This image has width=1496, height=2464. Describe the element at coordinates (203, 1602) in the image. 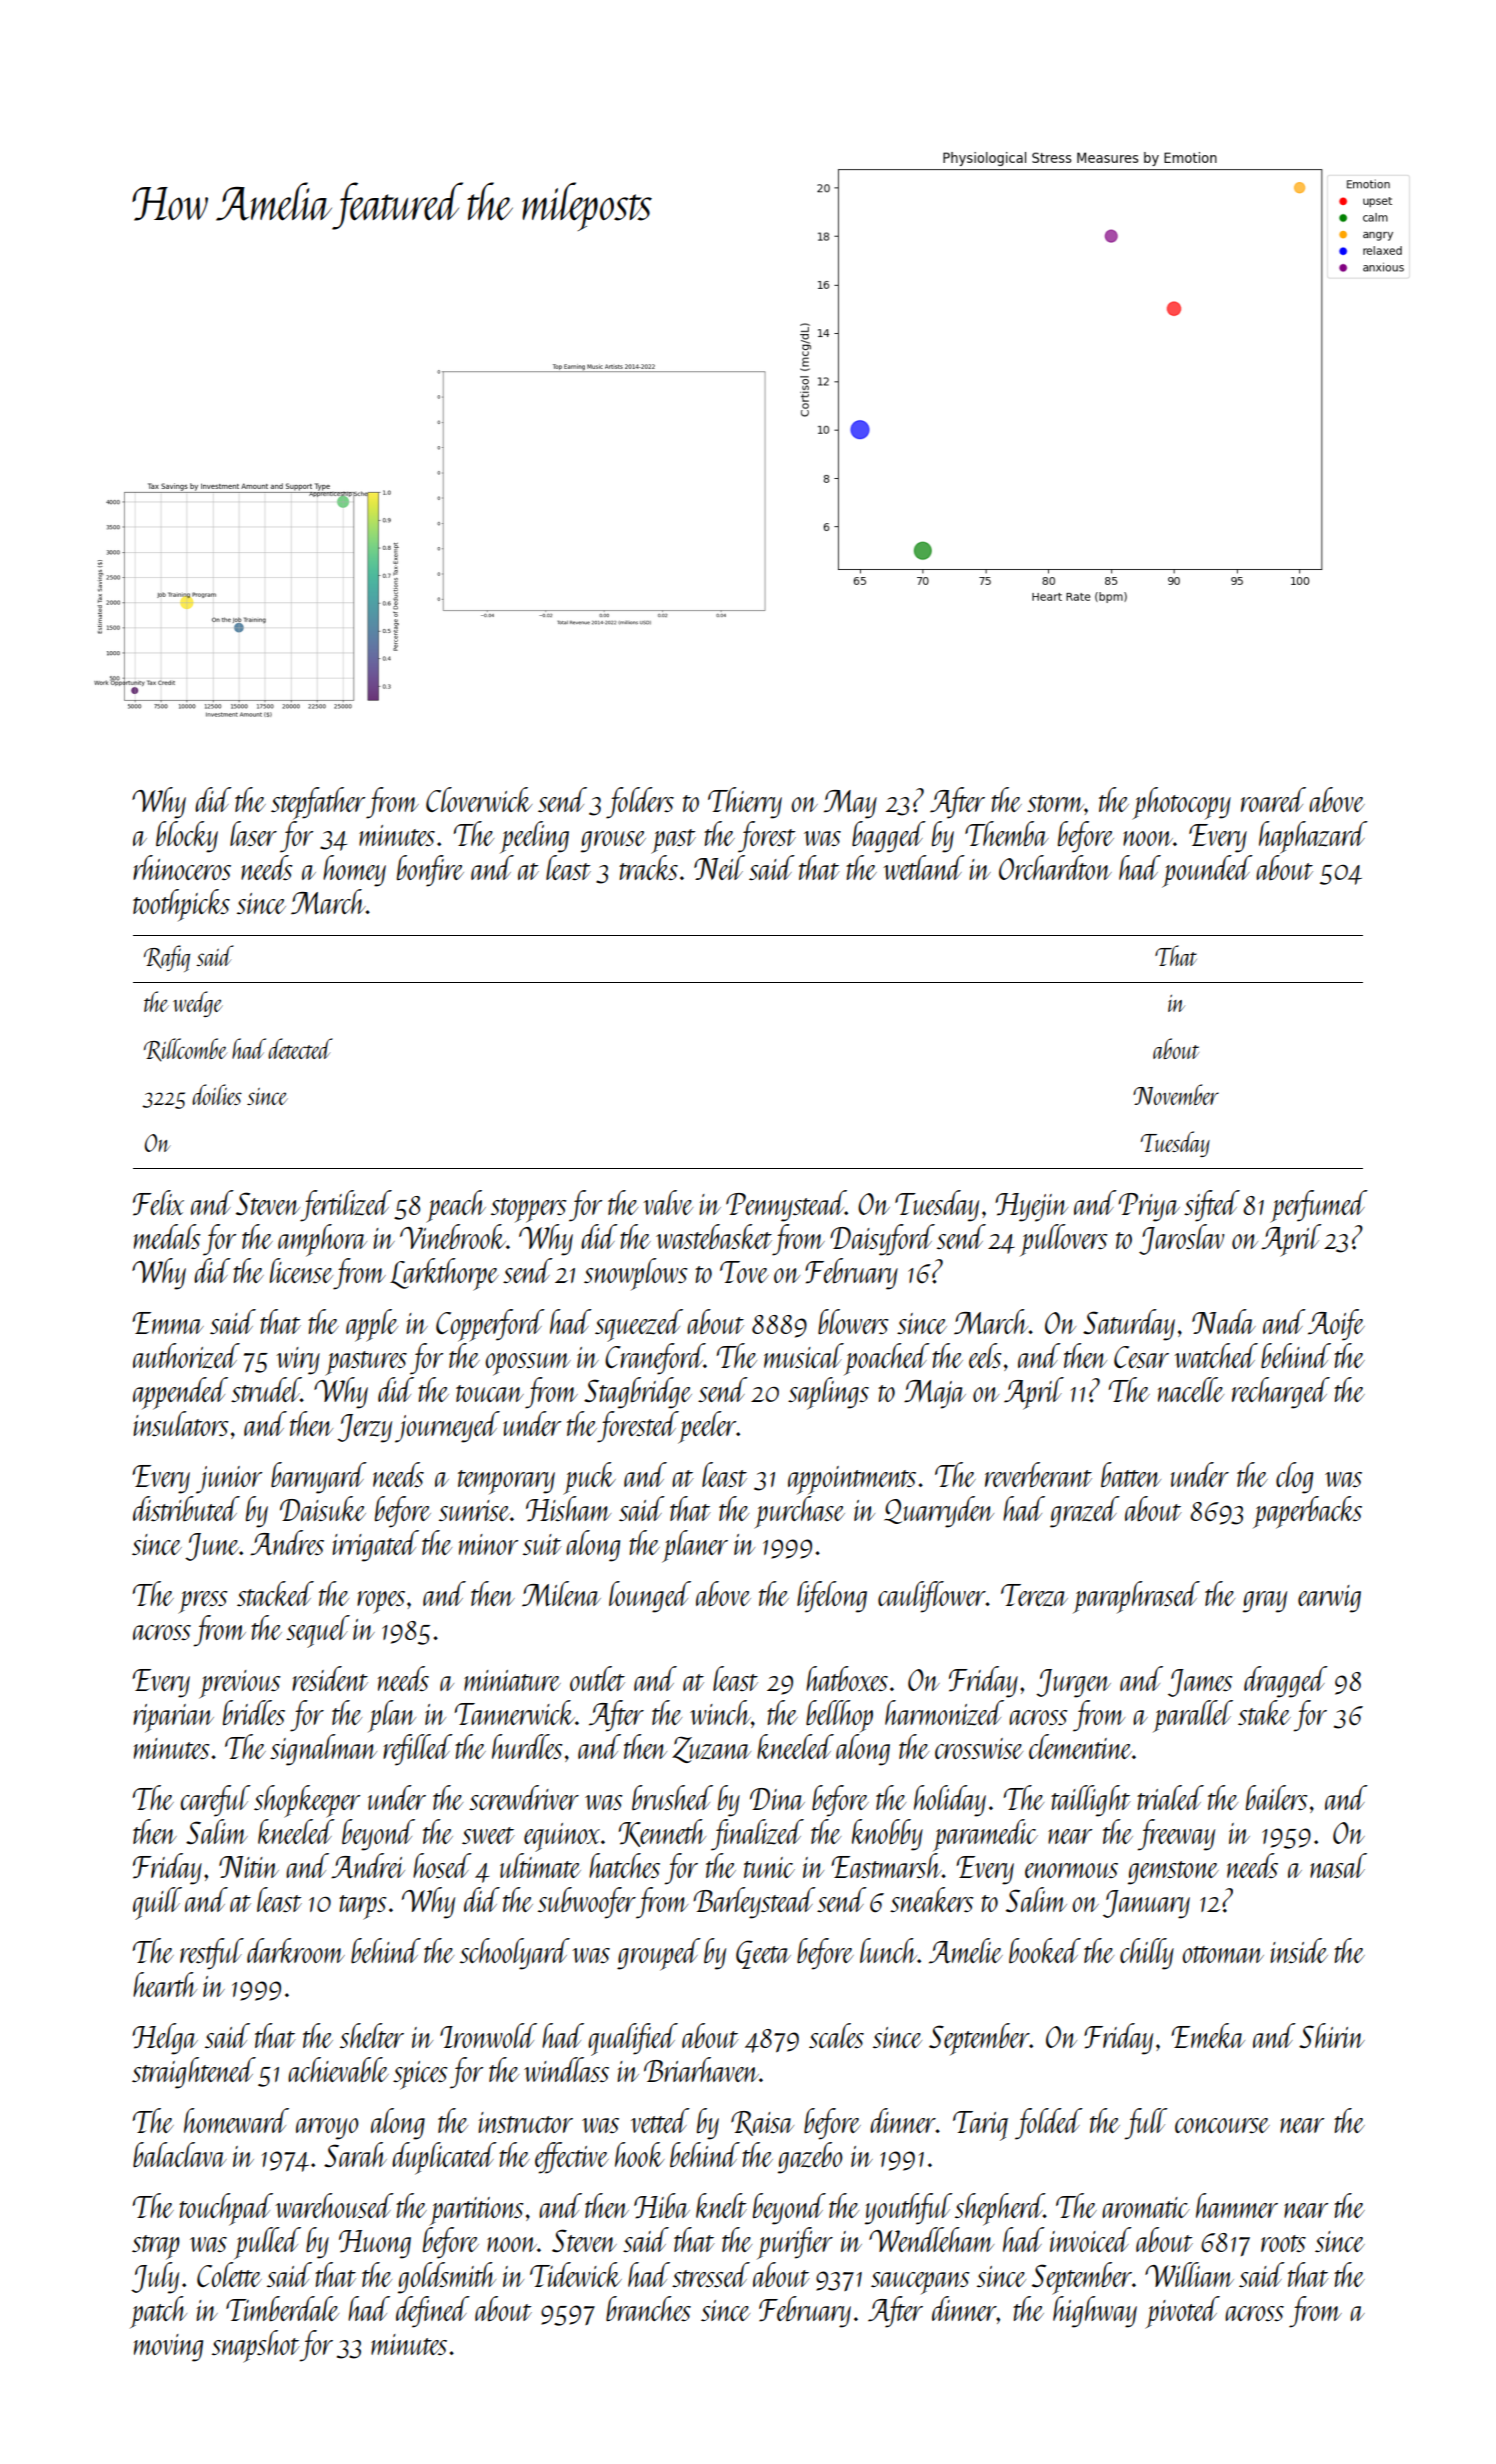

I see `press` at that location.
